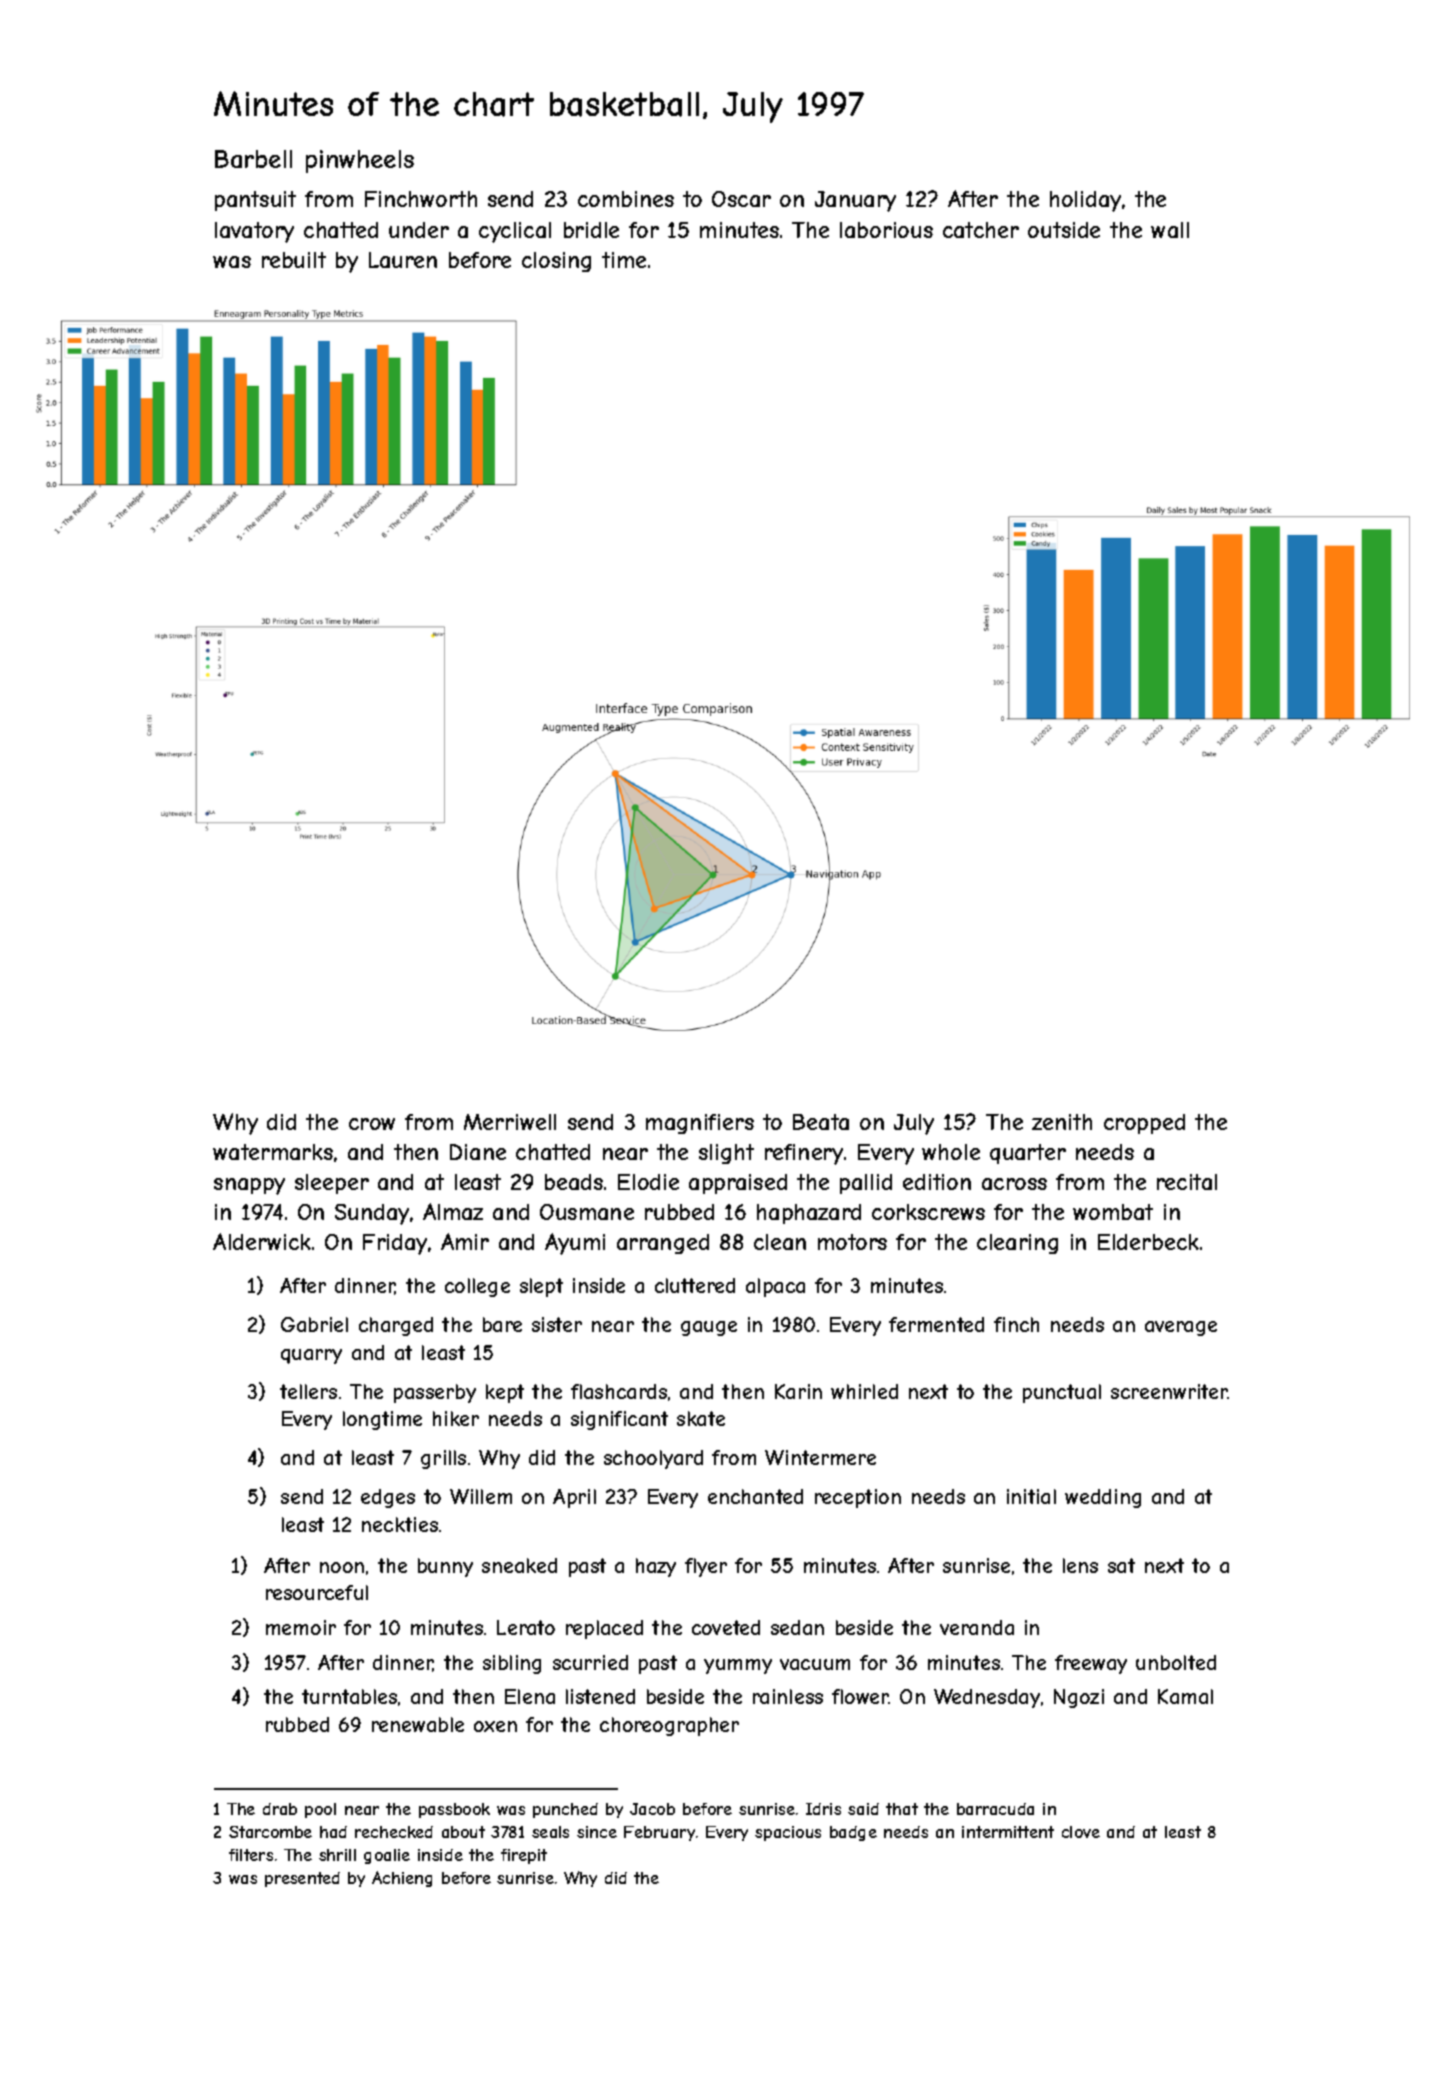 The height and width of the screenshot is (2100, 1450). I want to click on clove, so click(1081, 1832).
